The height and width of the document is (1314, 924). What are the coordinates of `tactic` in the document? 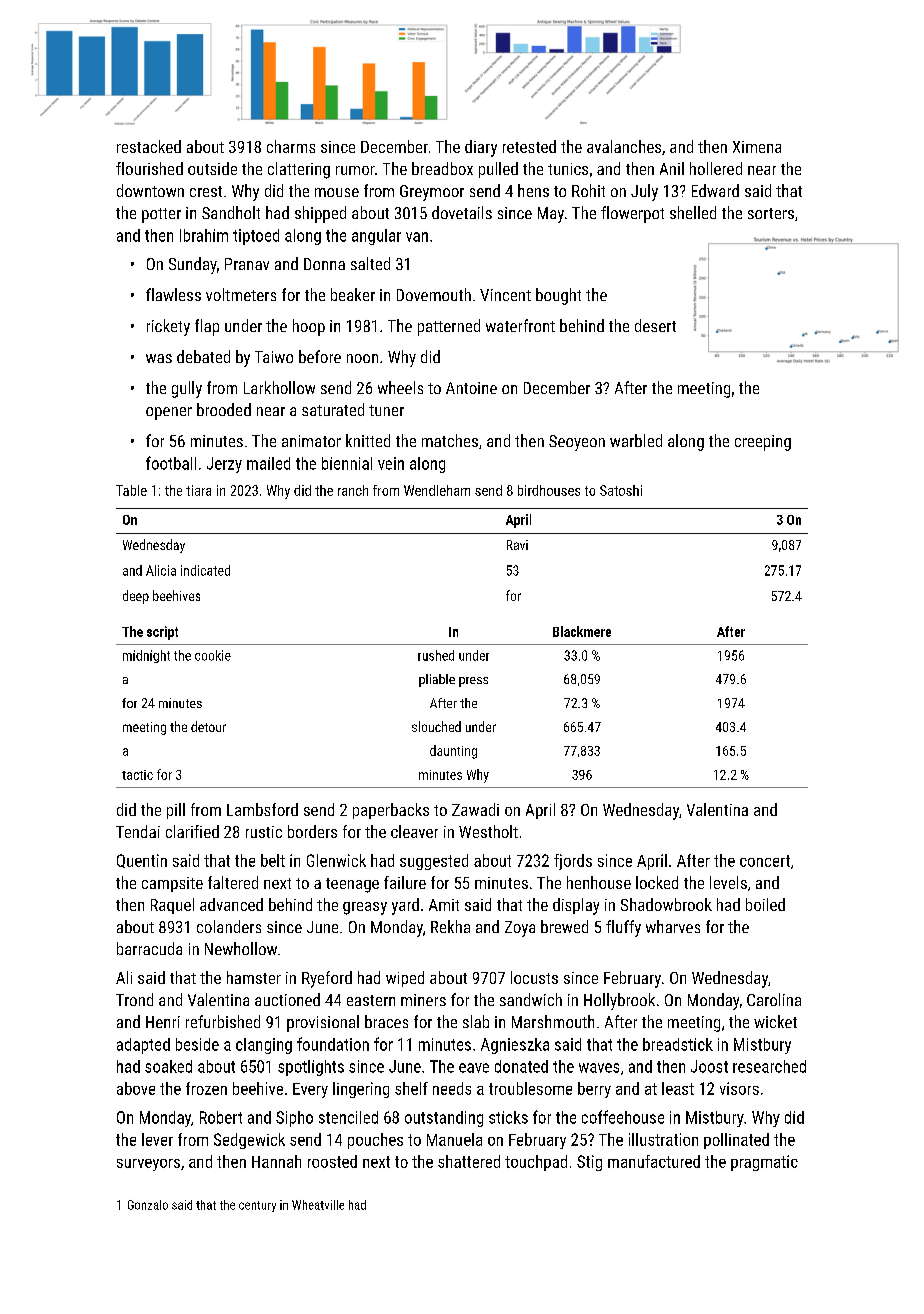 It's located at (137, 775).
